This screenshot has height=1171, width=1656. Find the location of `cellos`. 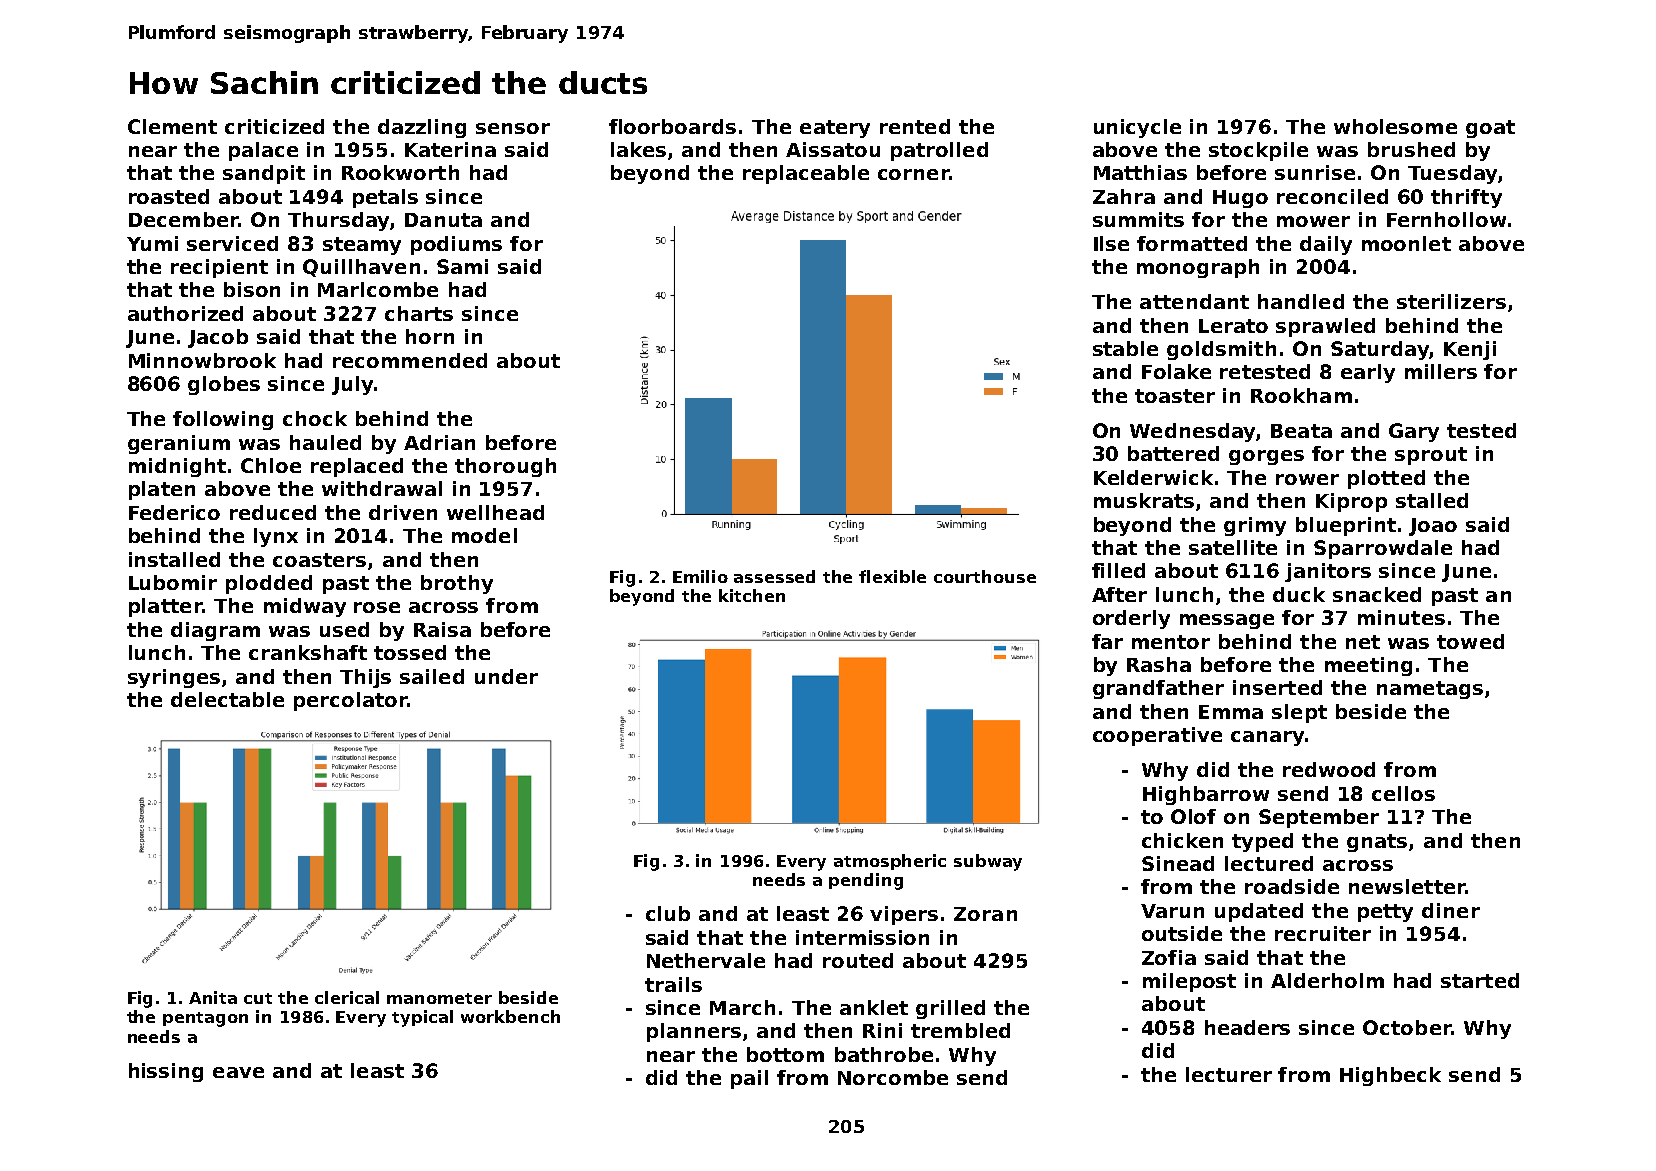

cellos is located at coordinates (1403, 793).
